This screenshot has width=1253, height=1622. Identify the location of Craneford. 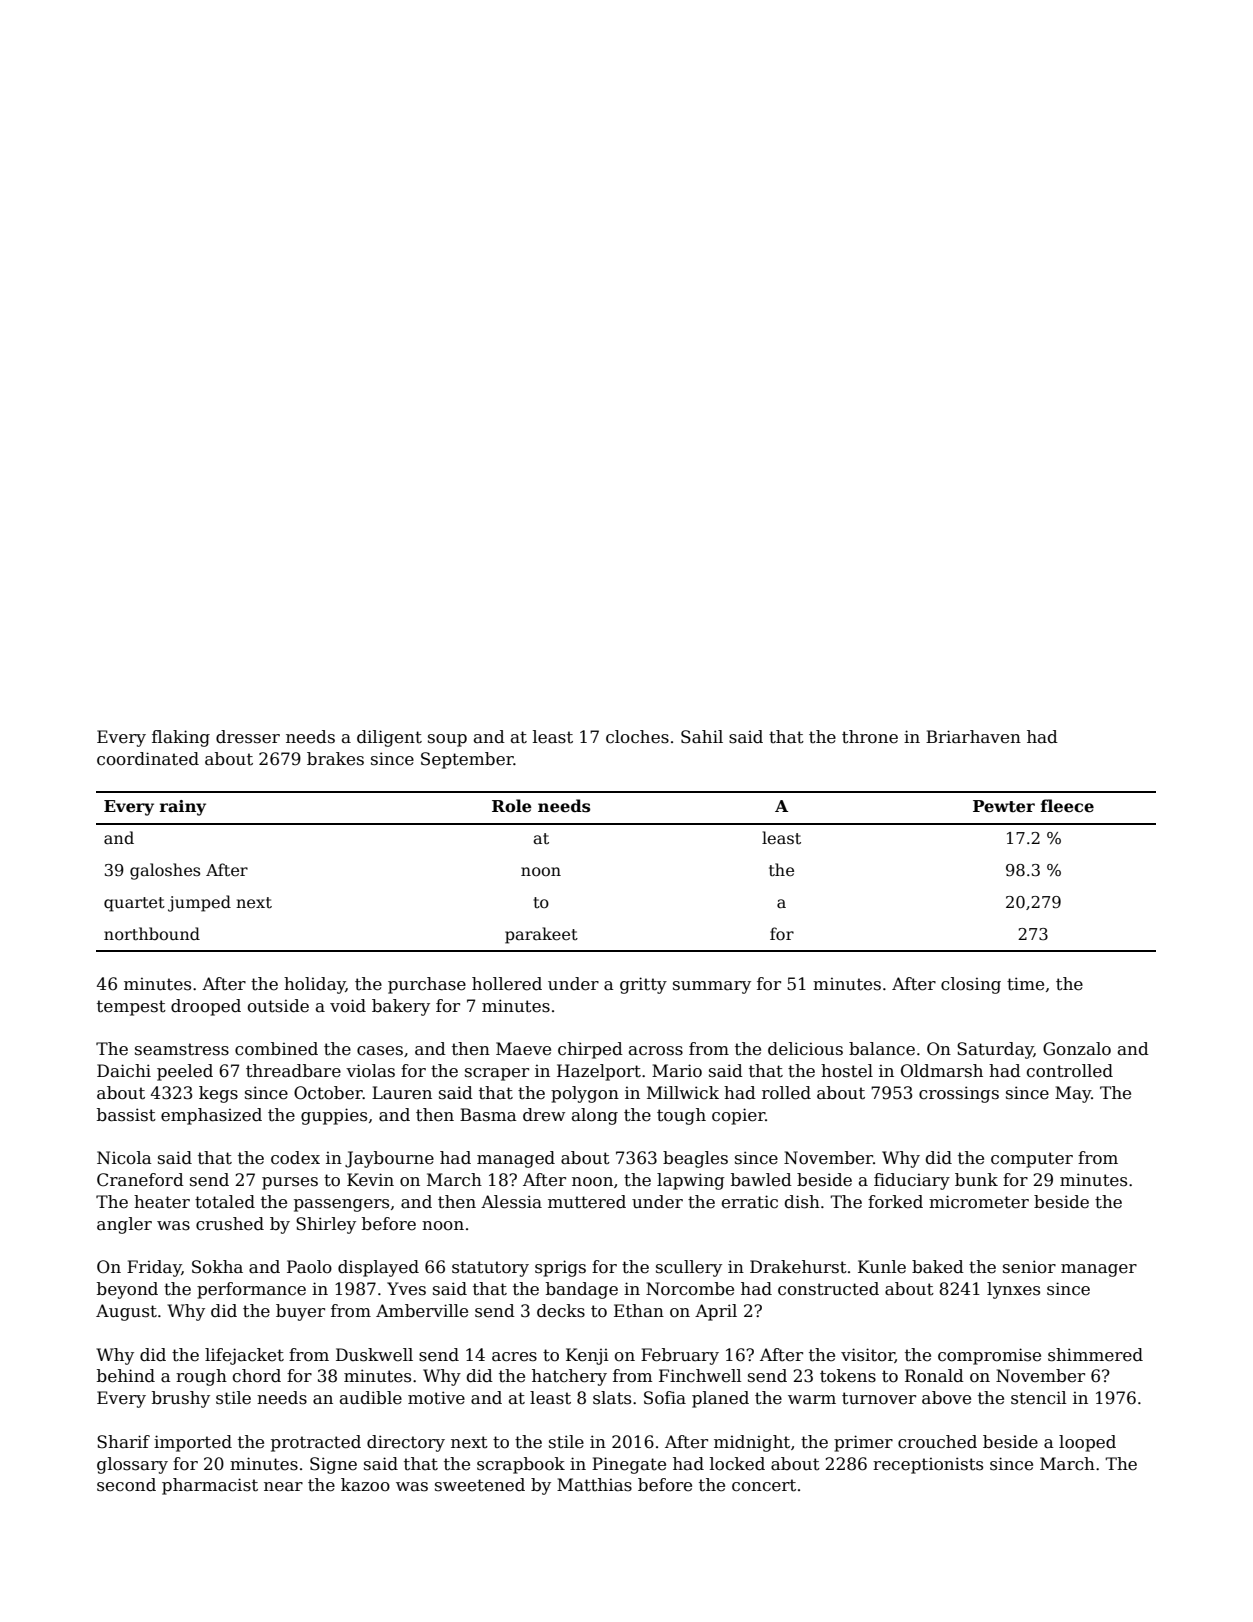
(140, 1180).
